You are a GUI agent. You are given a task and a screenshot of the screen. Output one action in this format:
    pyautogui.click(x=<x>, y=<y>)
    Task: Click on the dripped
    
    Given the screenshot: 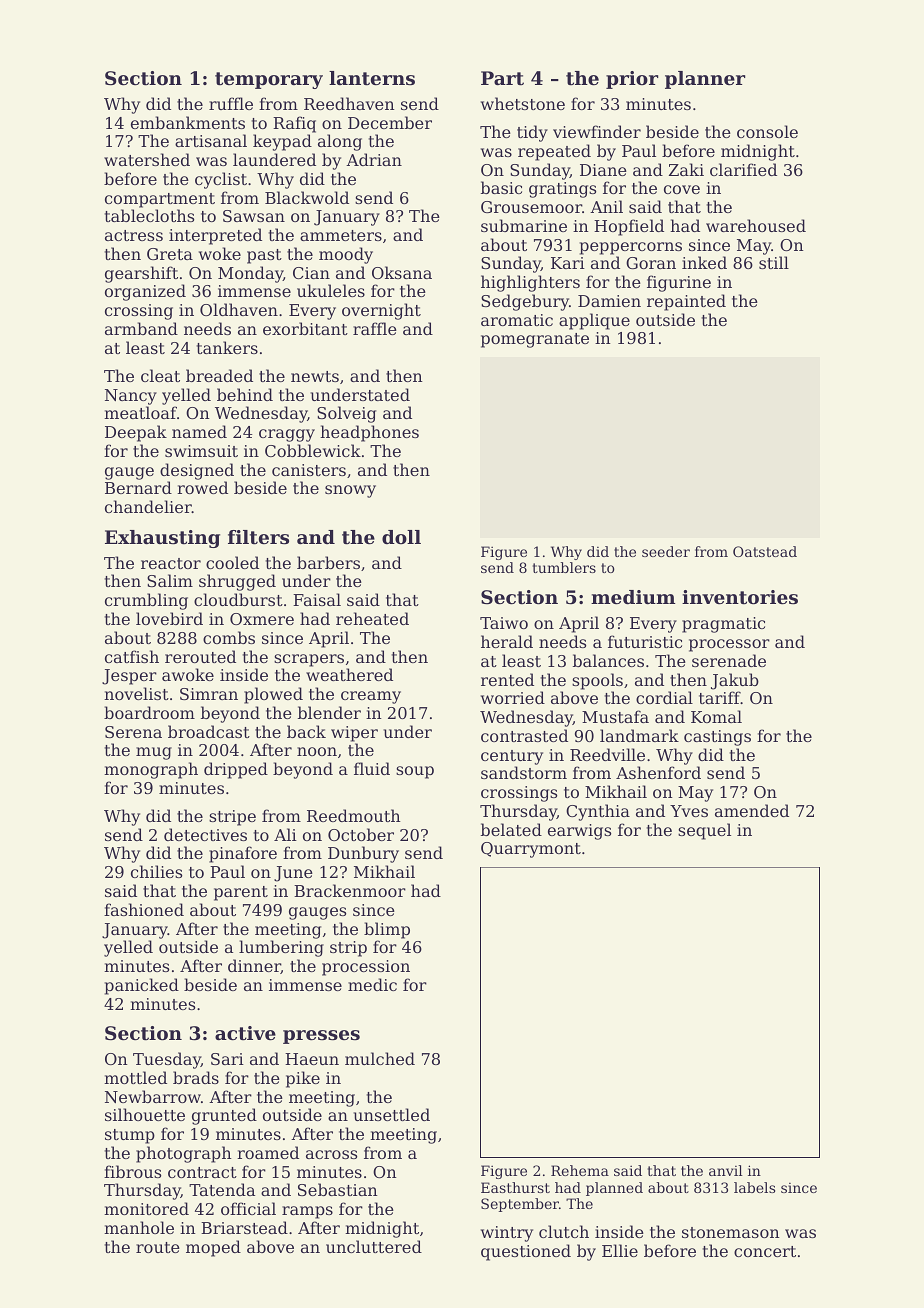 What is the action you would take?
    pyautogui.click(x=236, y=770)
